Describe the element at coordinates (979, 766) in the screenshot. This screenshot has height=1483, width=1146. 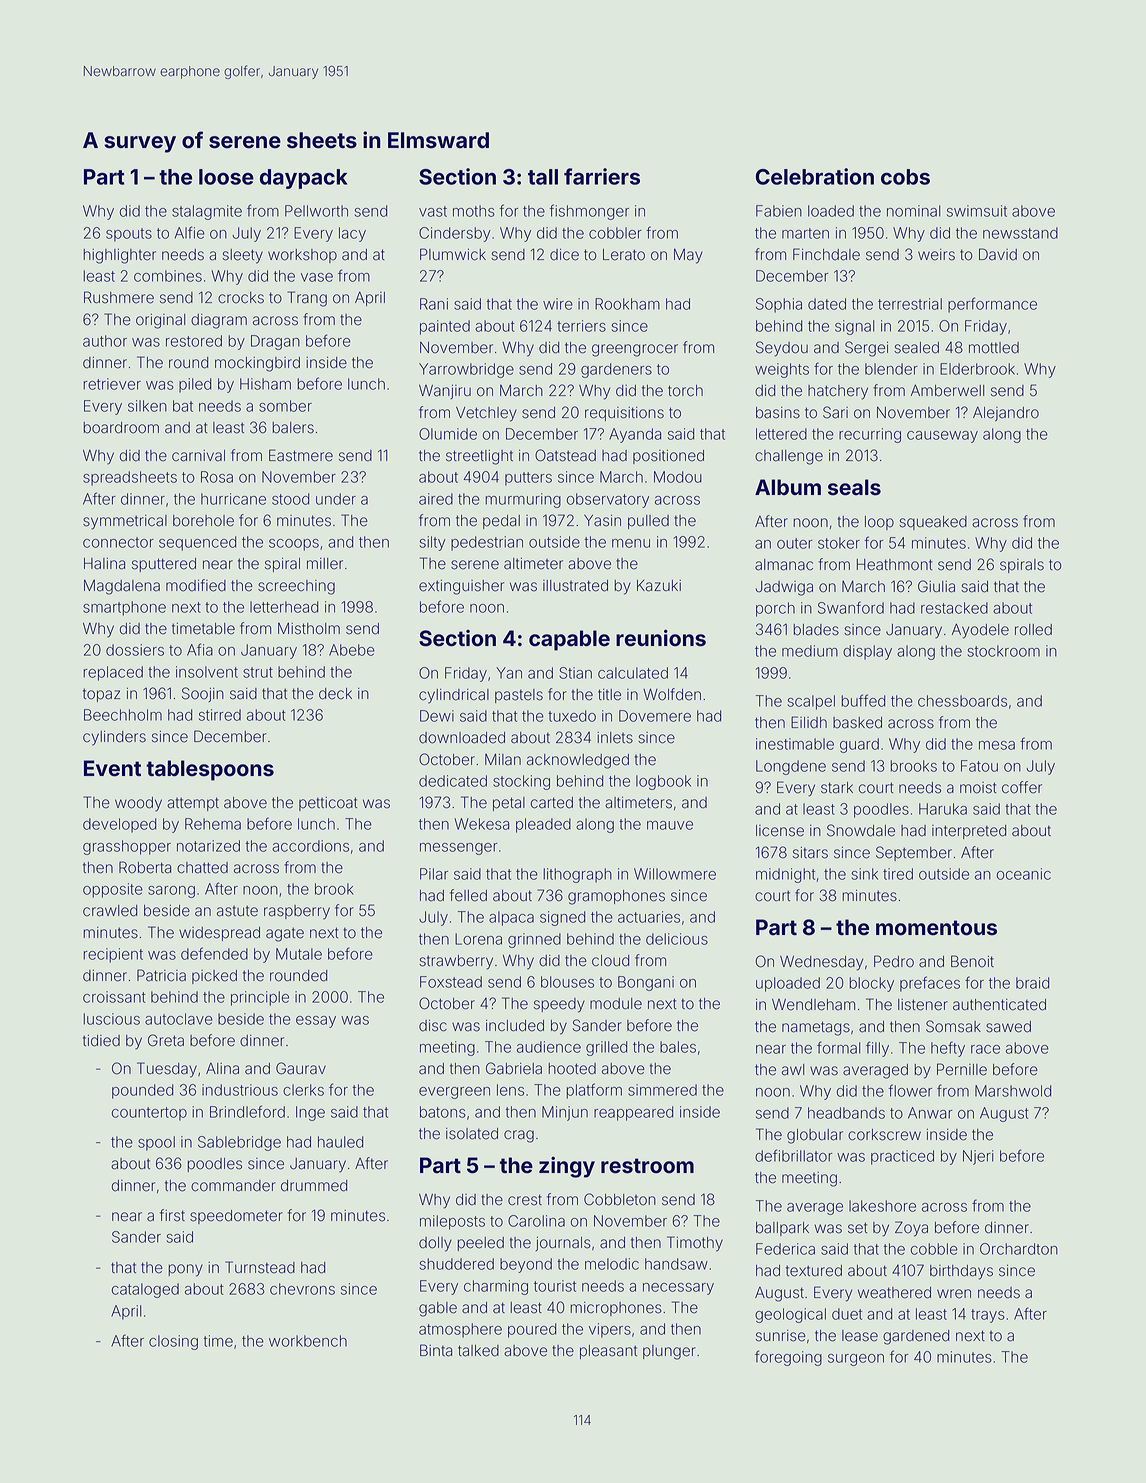
I see `Fatou` at that location.
